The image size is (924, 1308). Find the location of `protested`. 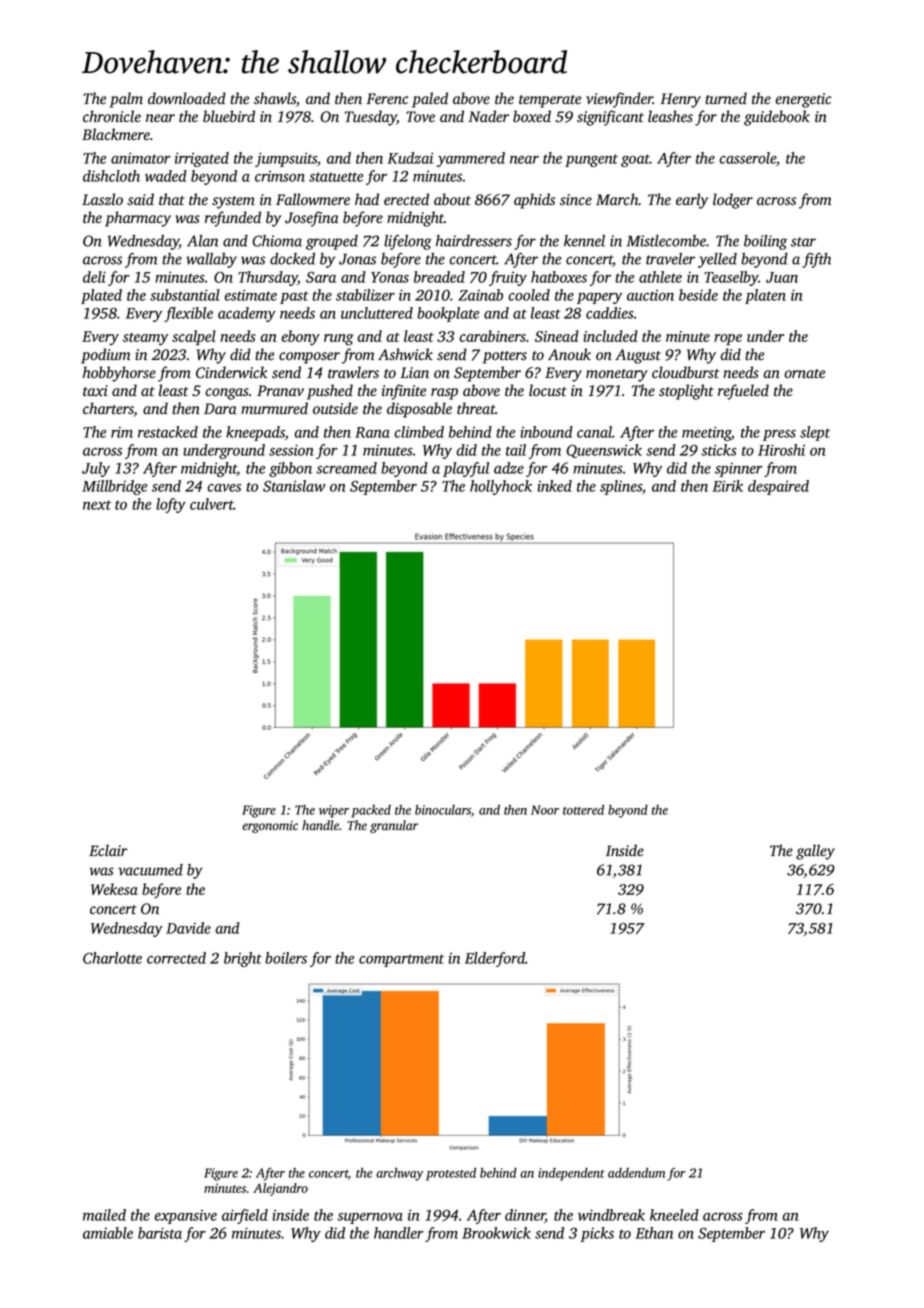

protested is located at coordinates (451, 1174).
